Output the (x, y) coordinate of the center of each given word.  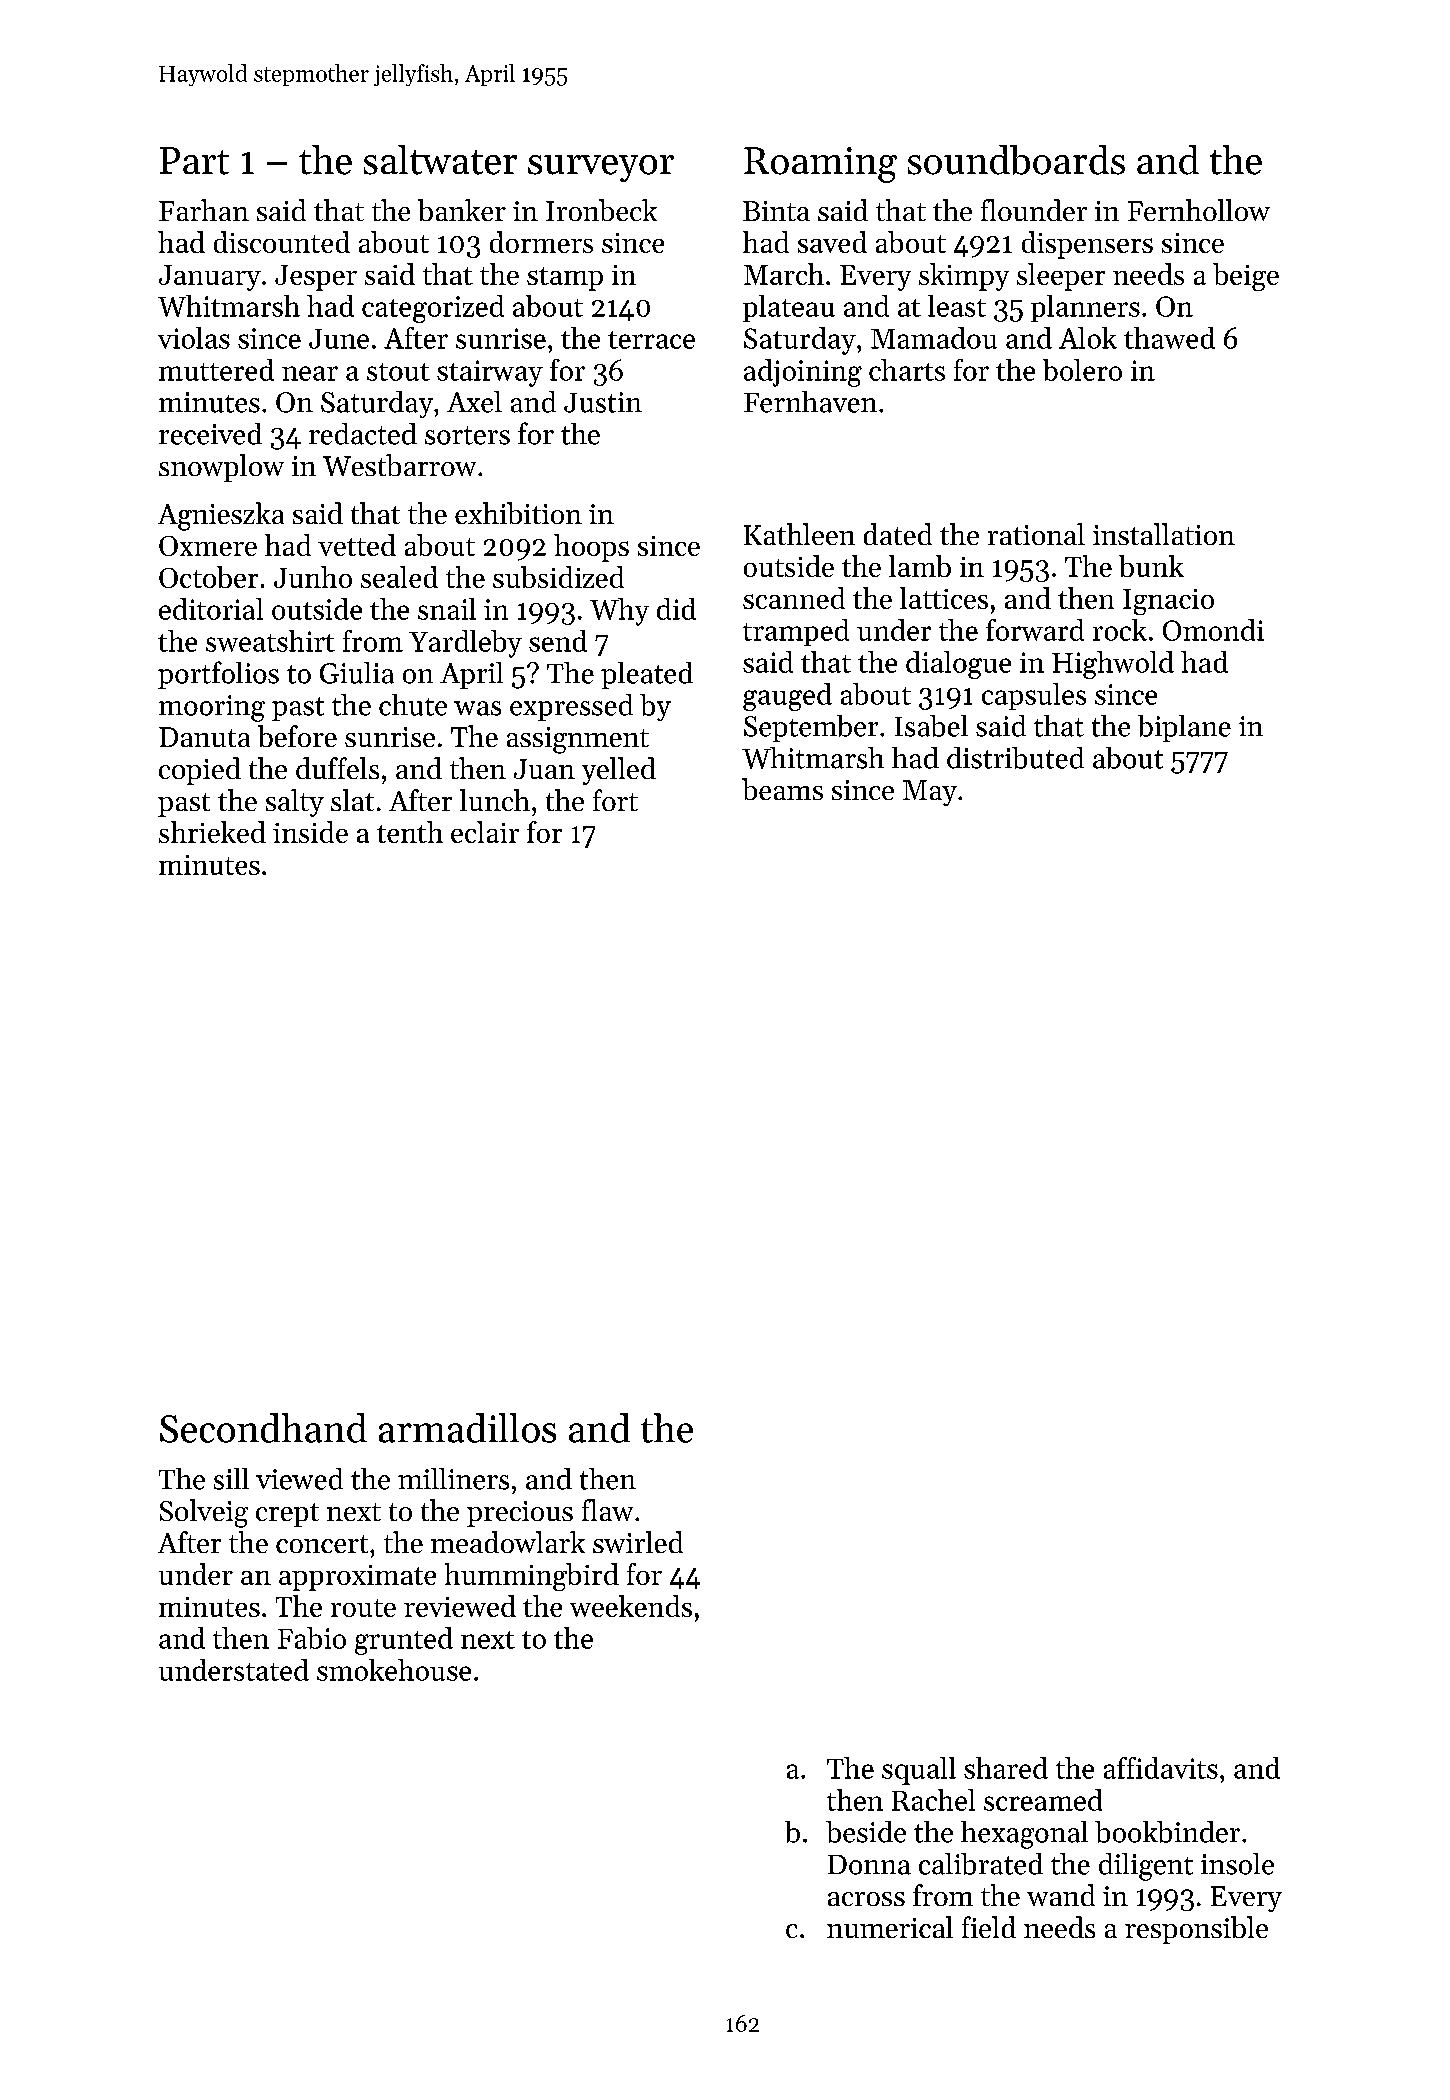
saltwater (440, 160)
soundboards (1016, 160)
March (784, 274)
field (989, 1927)
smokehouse (394, 1670)
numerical (890, 1927)
